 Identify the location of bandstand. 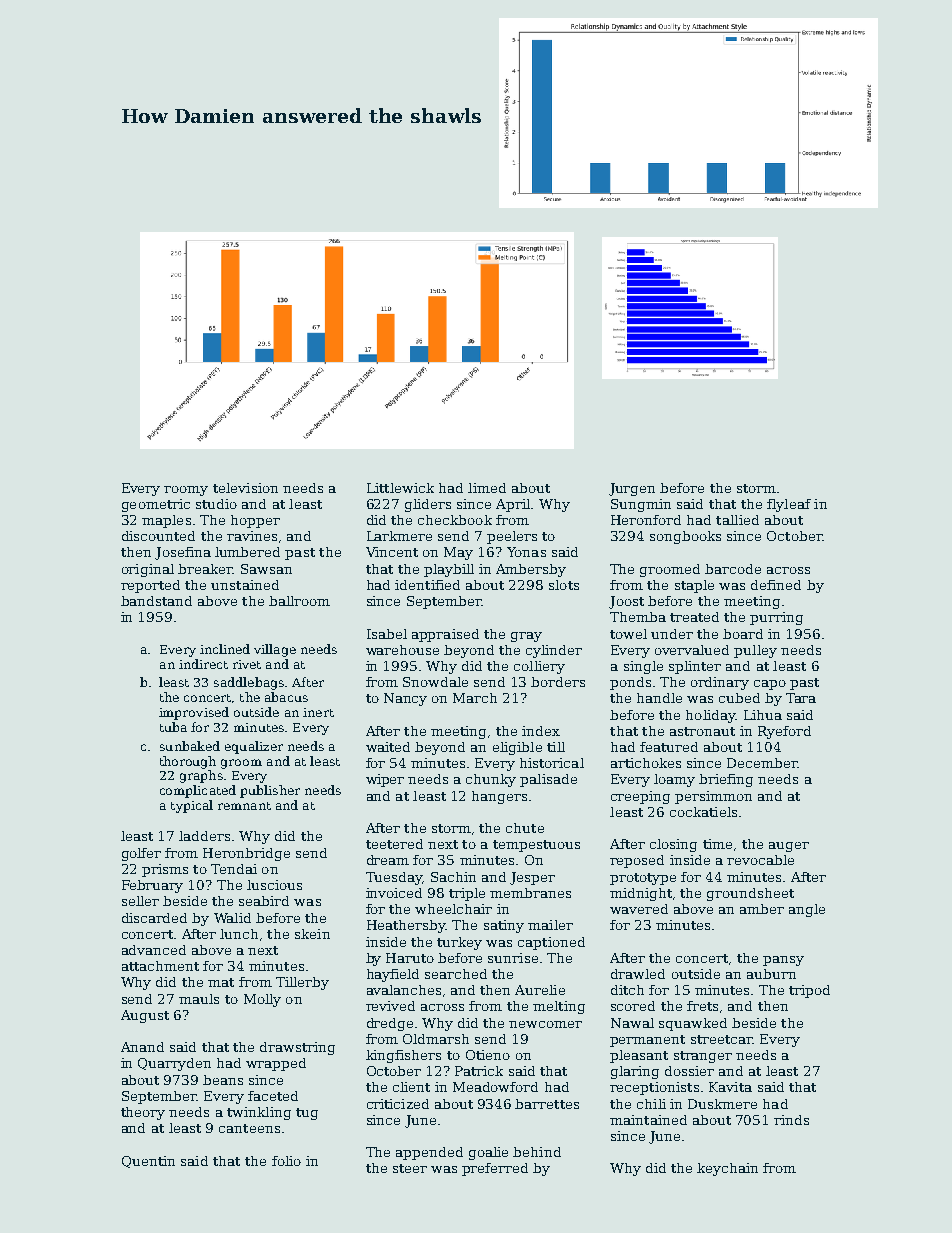
(156, 601).
